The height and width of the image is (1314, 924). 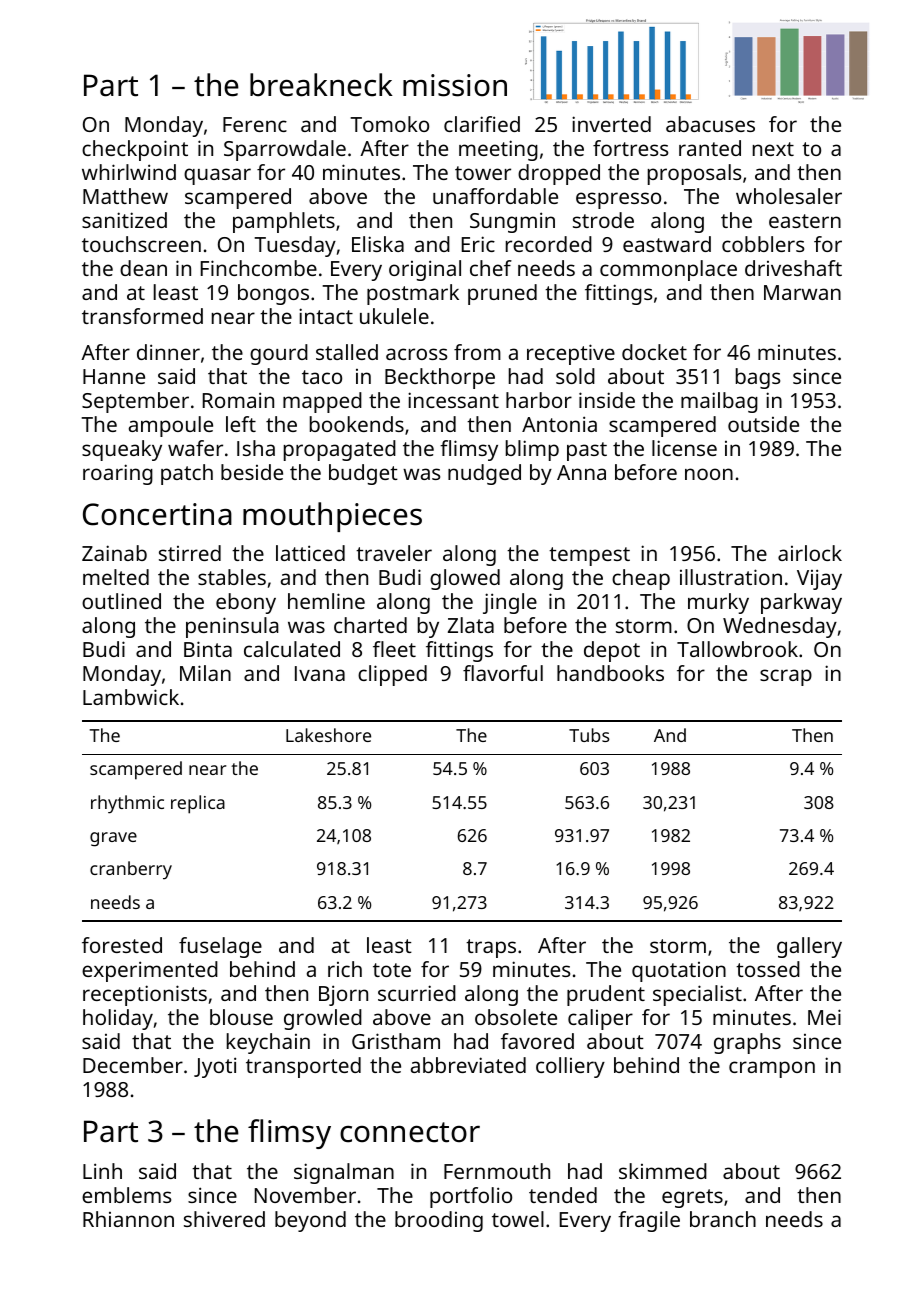 What do you see at coordinates (465, 579) in the image?
I see `glowed` at bounding box center [465, 579].
